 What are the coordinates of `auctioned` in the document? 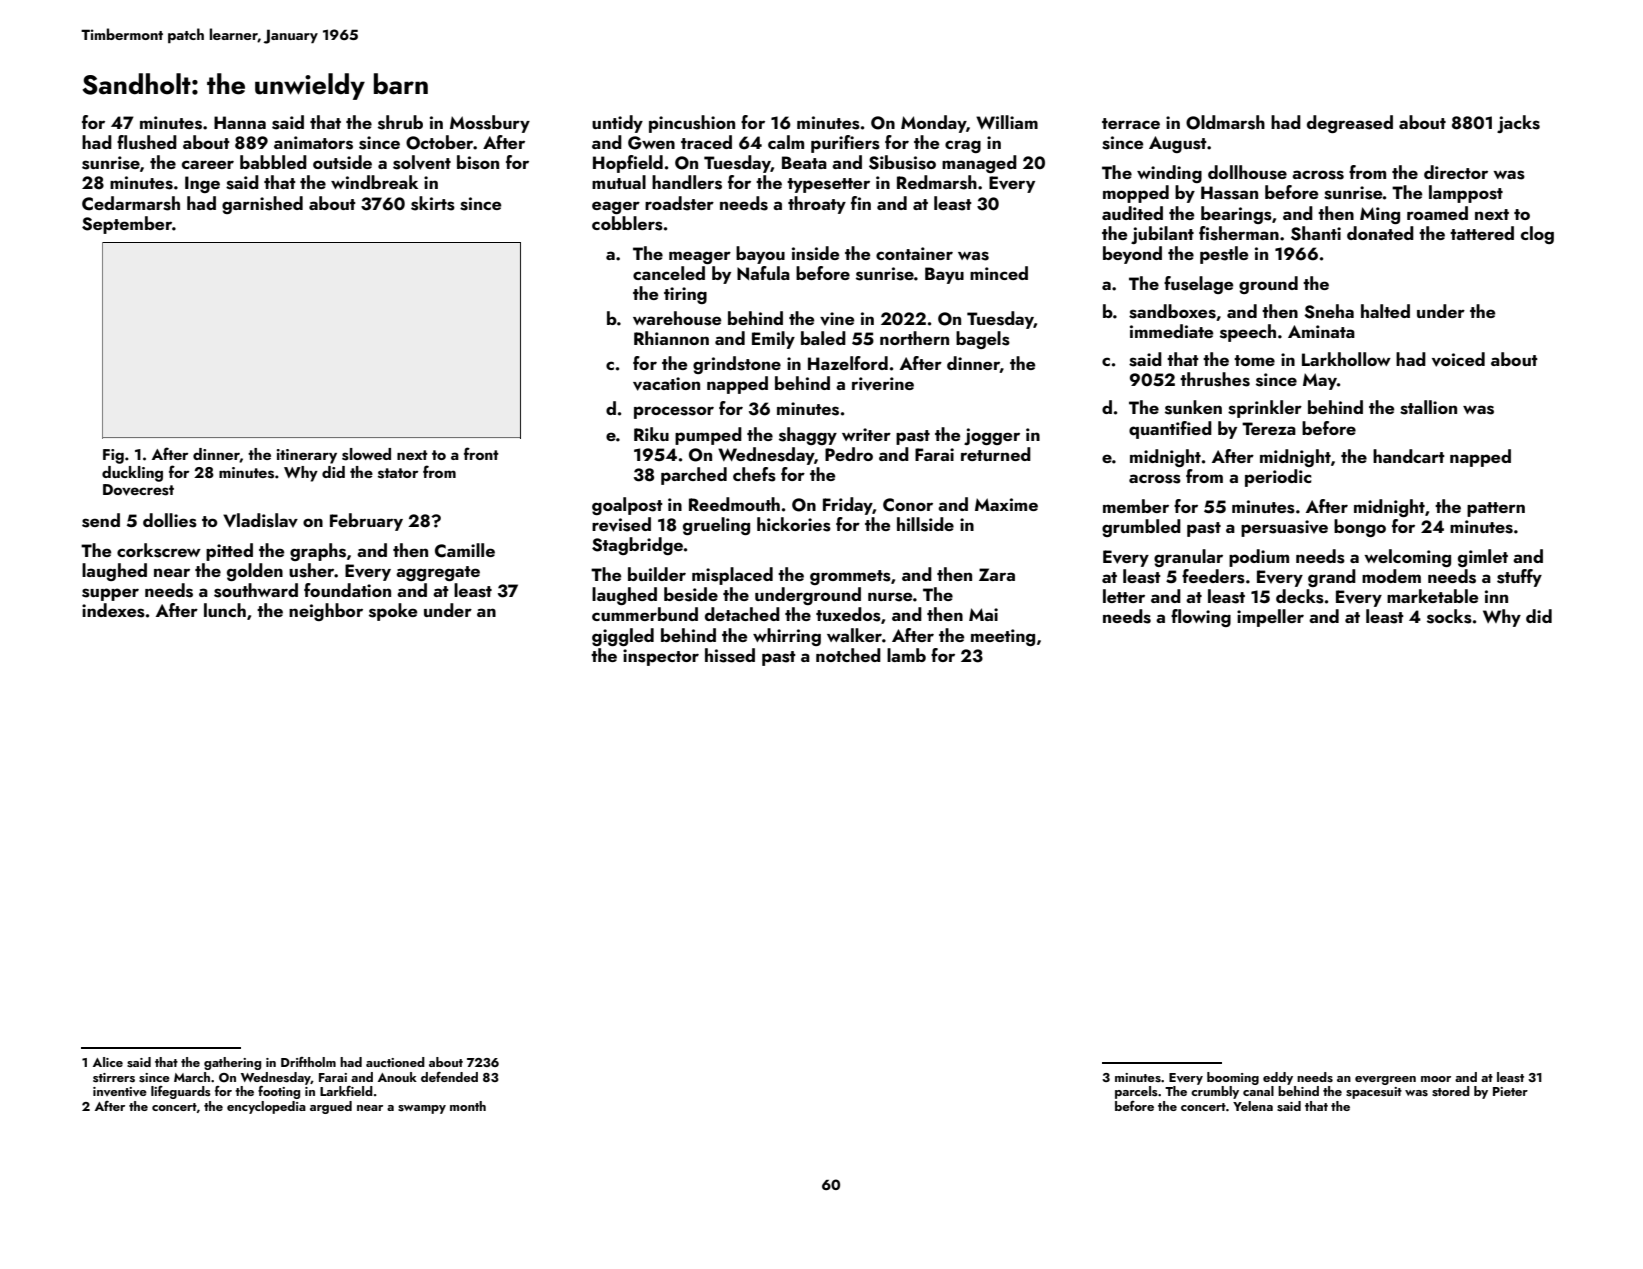 It's located at (395, 1062).
